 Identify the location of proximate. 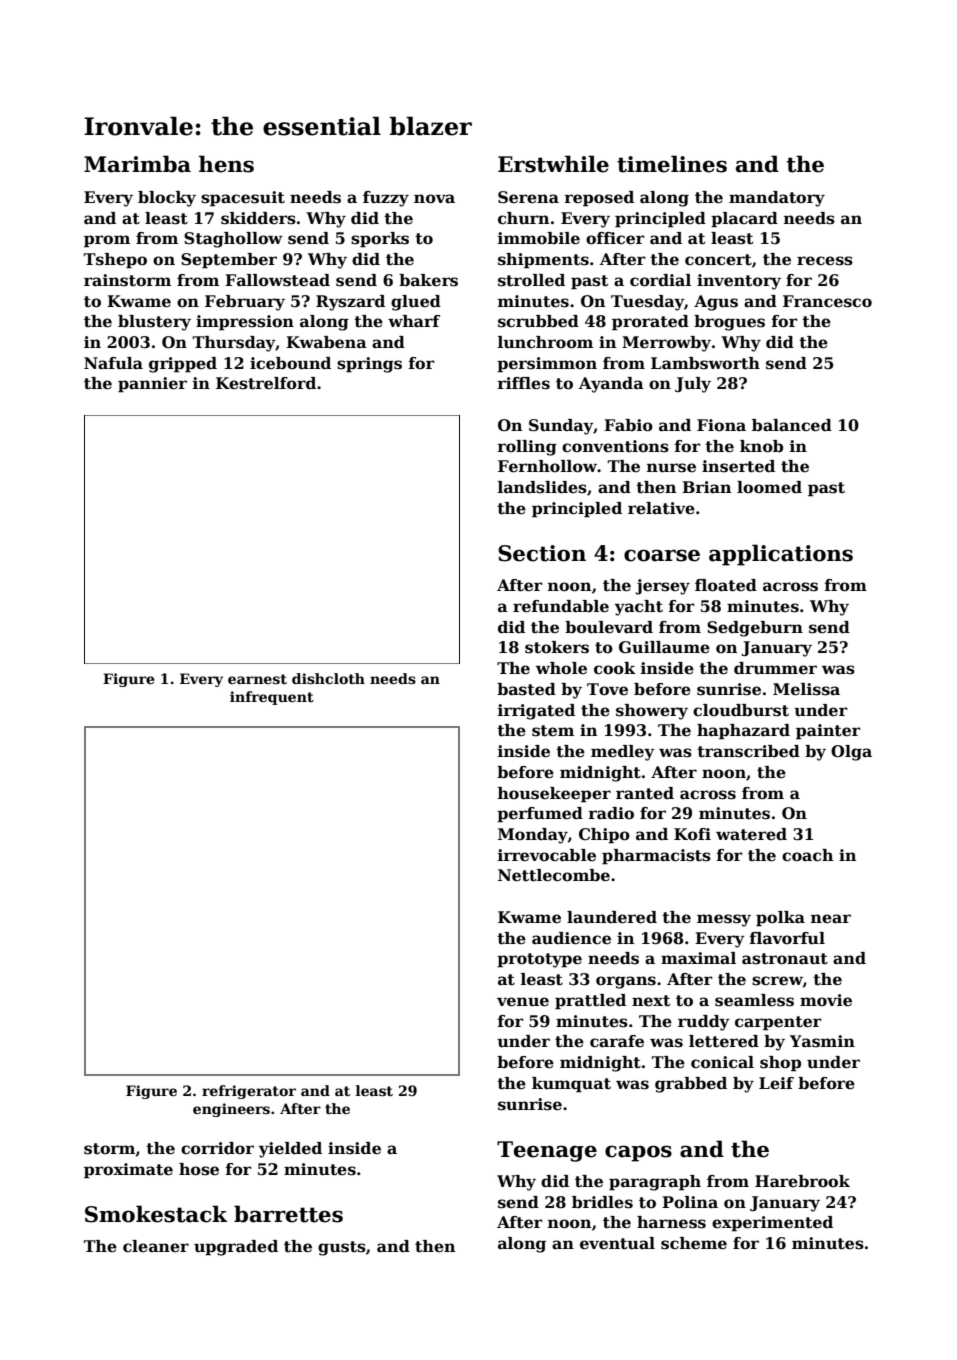
(128, 1171).
